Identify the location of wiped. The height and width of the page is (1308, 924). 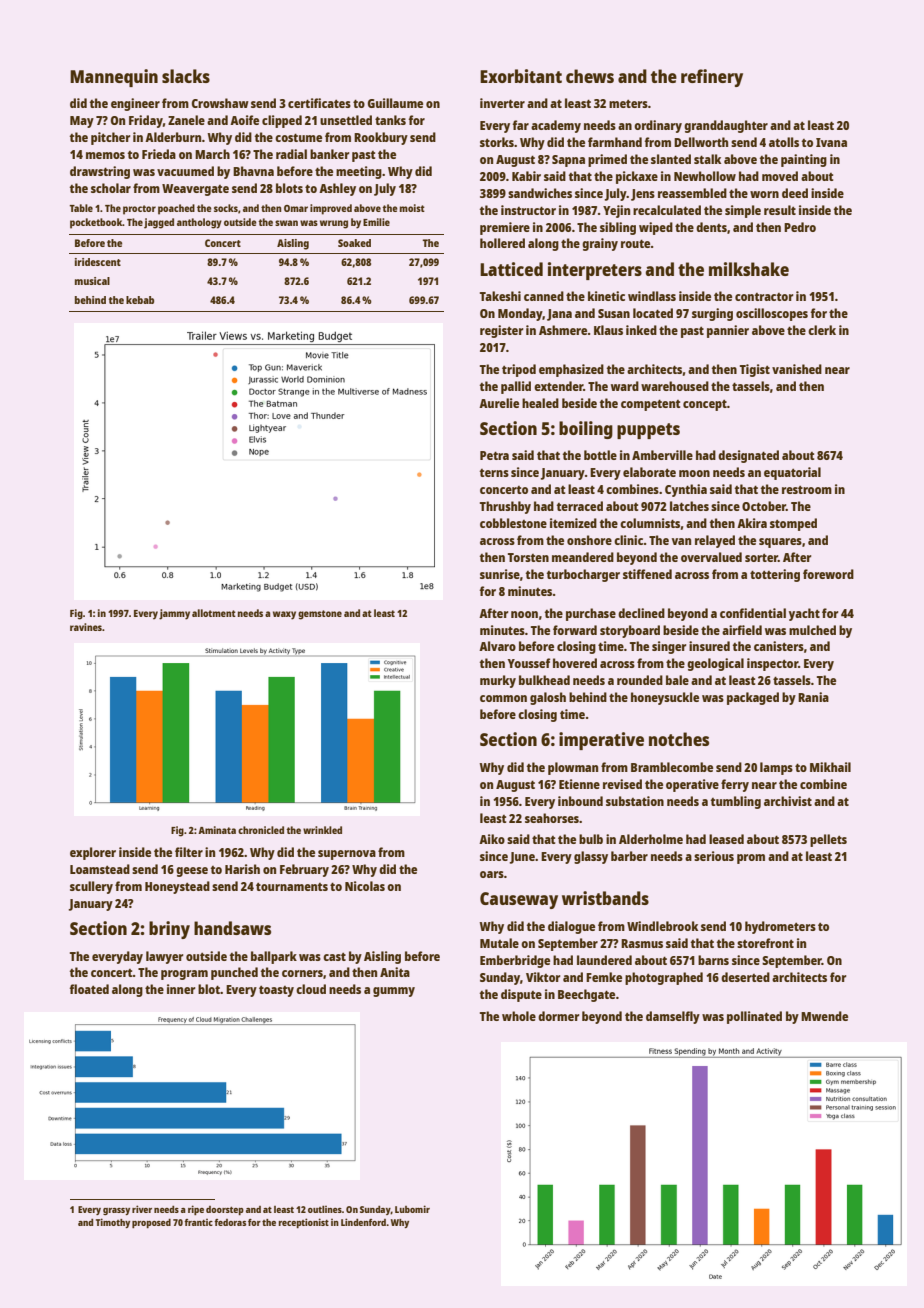
(656, 228).
